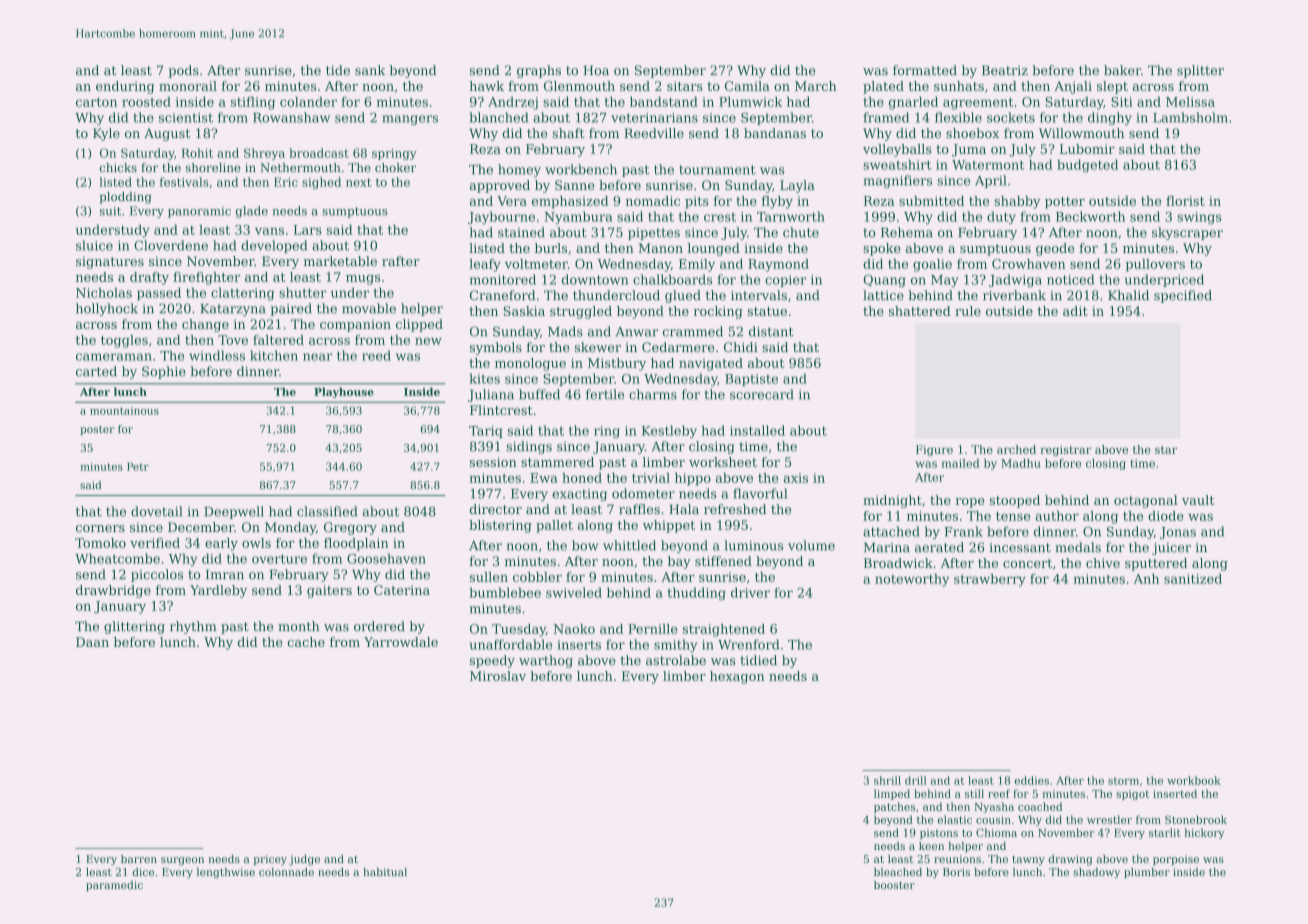 Image resolution: width=1308 pixels, height=924 pixels. I want to click on paramedic, so click(114, 886).
